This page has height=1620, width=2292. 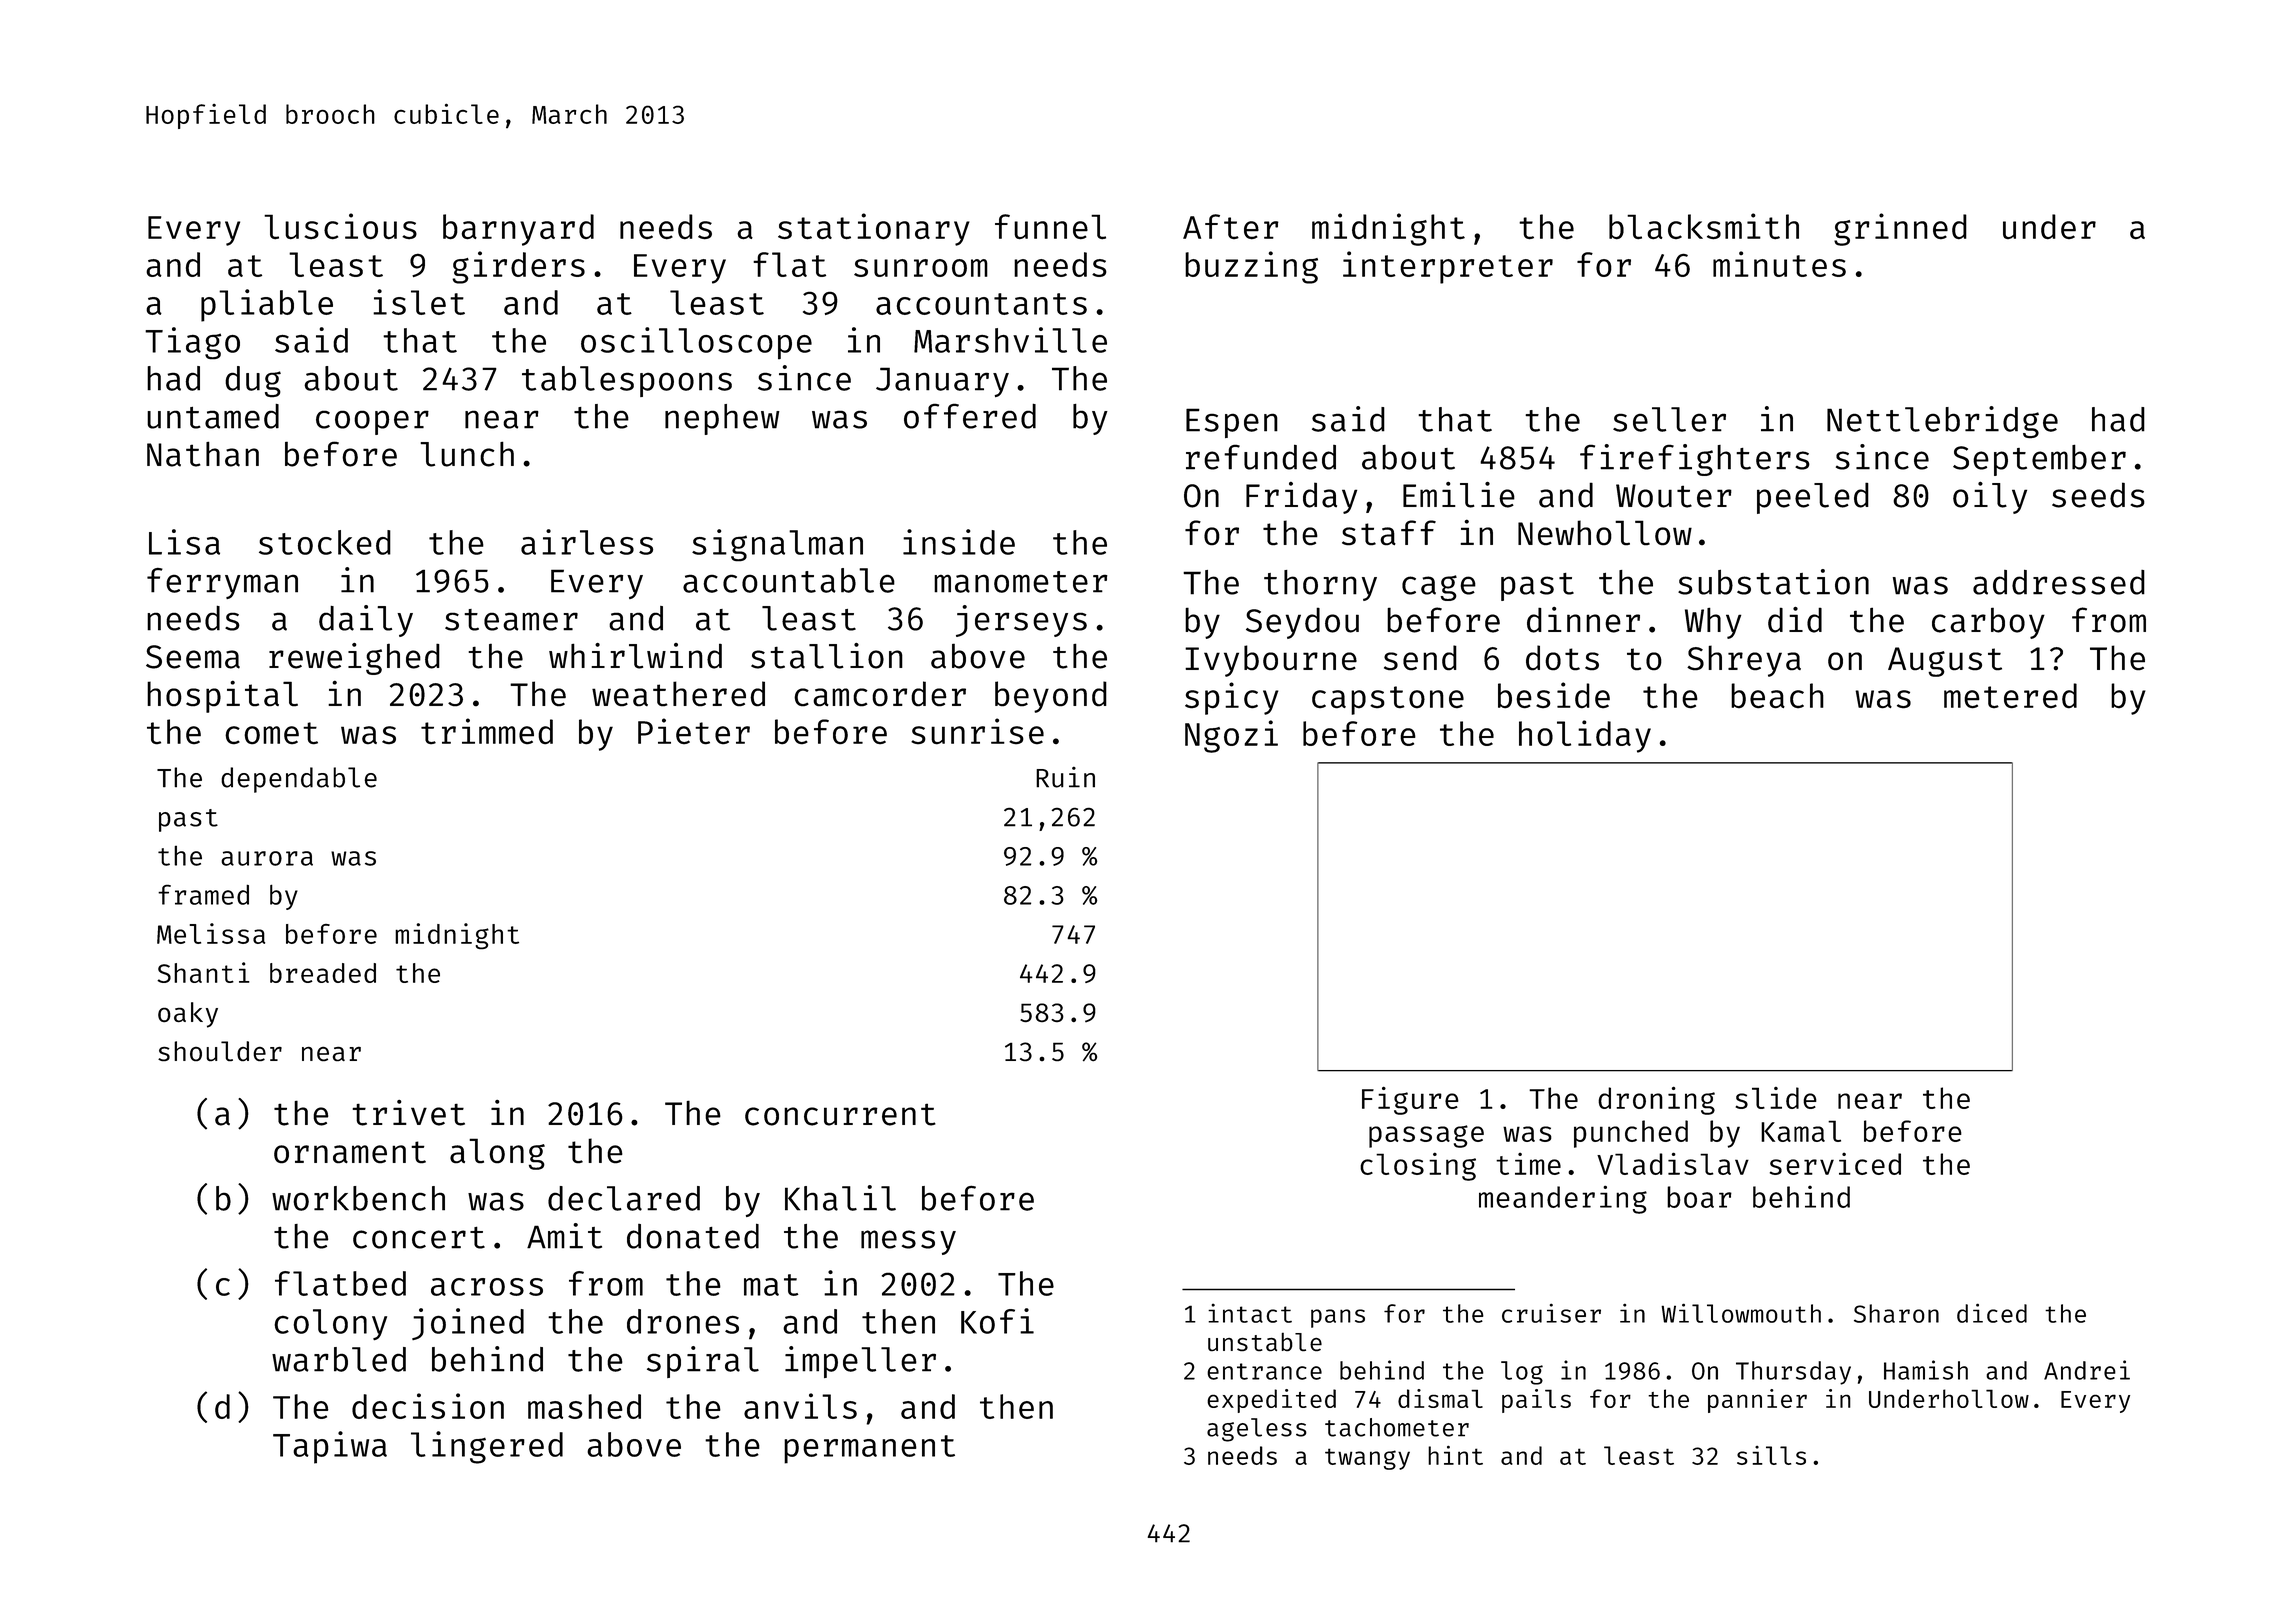 I want to click on blacksmith, so click(x=1704, y=226).
